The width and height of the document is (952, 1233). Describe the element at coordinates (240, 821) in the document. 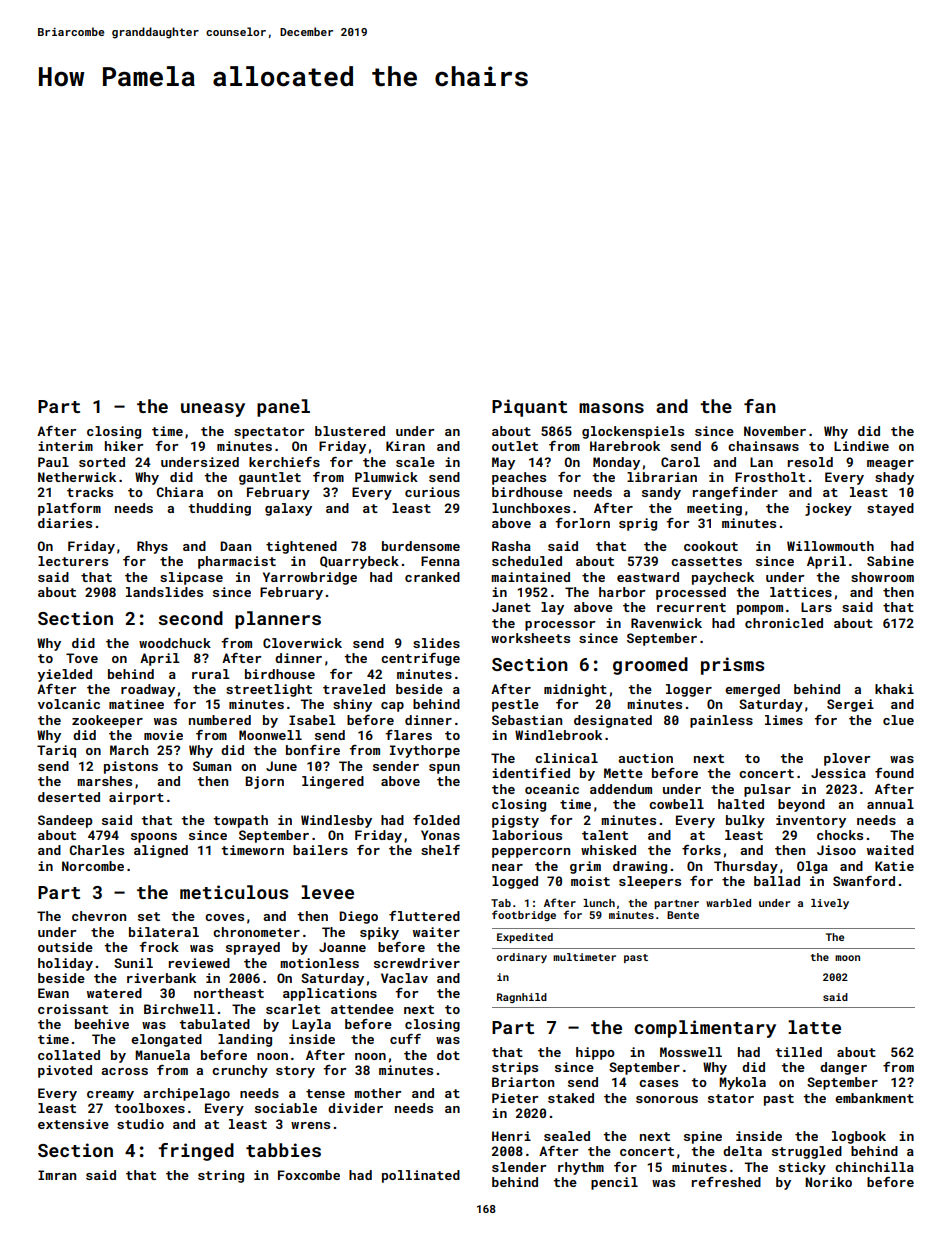

I see `towpath` at that location.
